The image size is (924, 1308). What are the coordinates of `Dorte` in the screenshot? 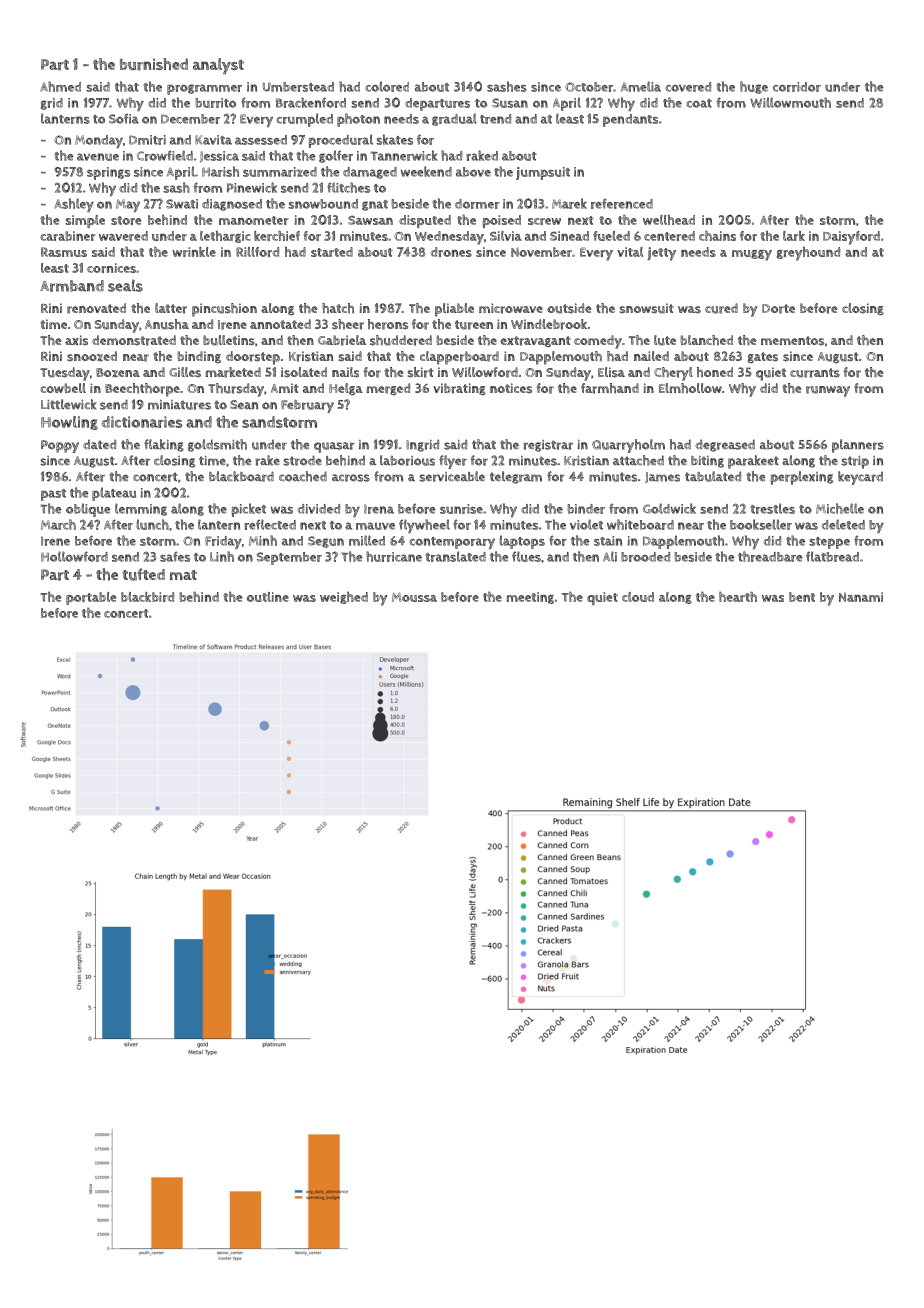 It's located at (778, 309).
